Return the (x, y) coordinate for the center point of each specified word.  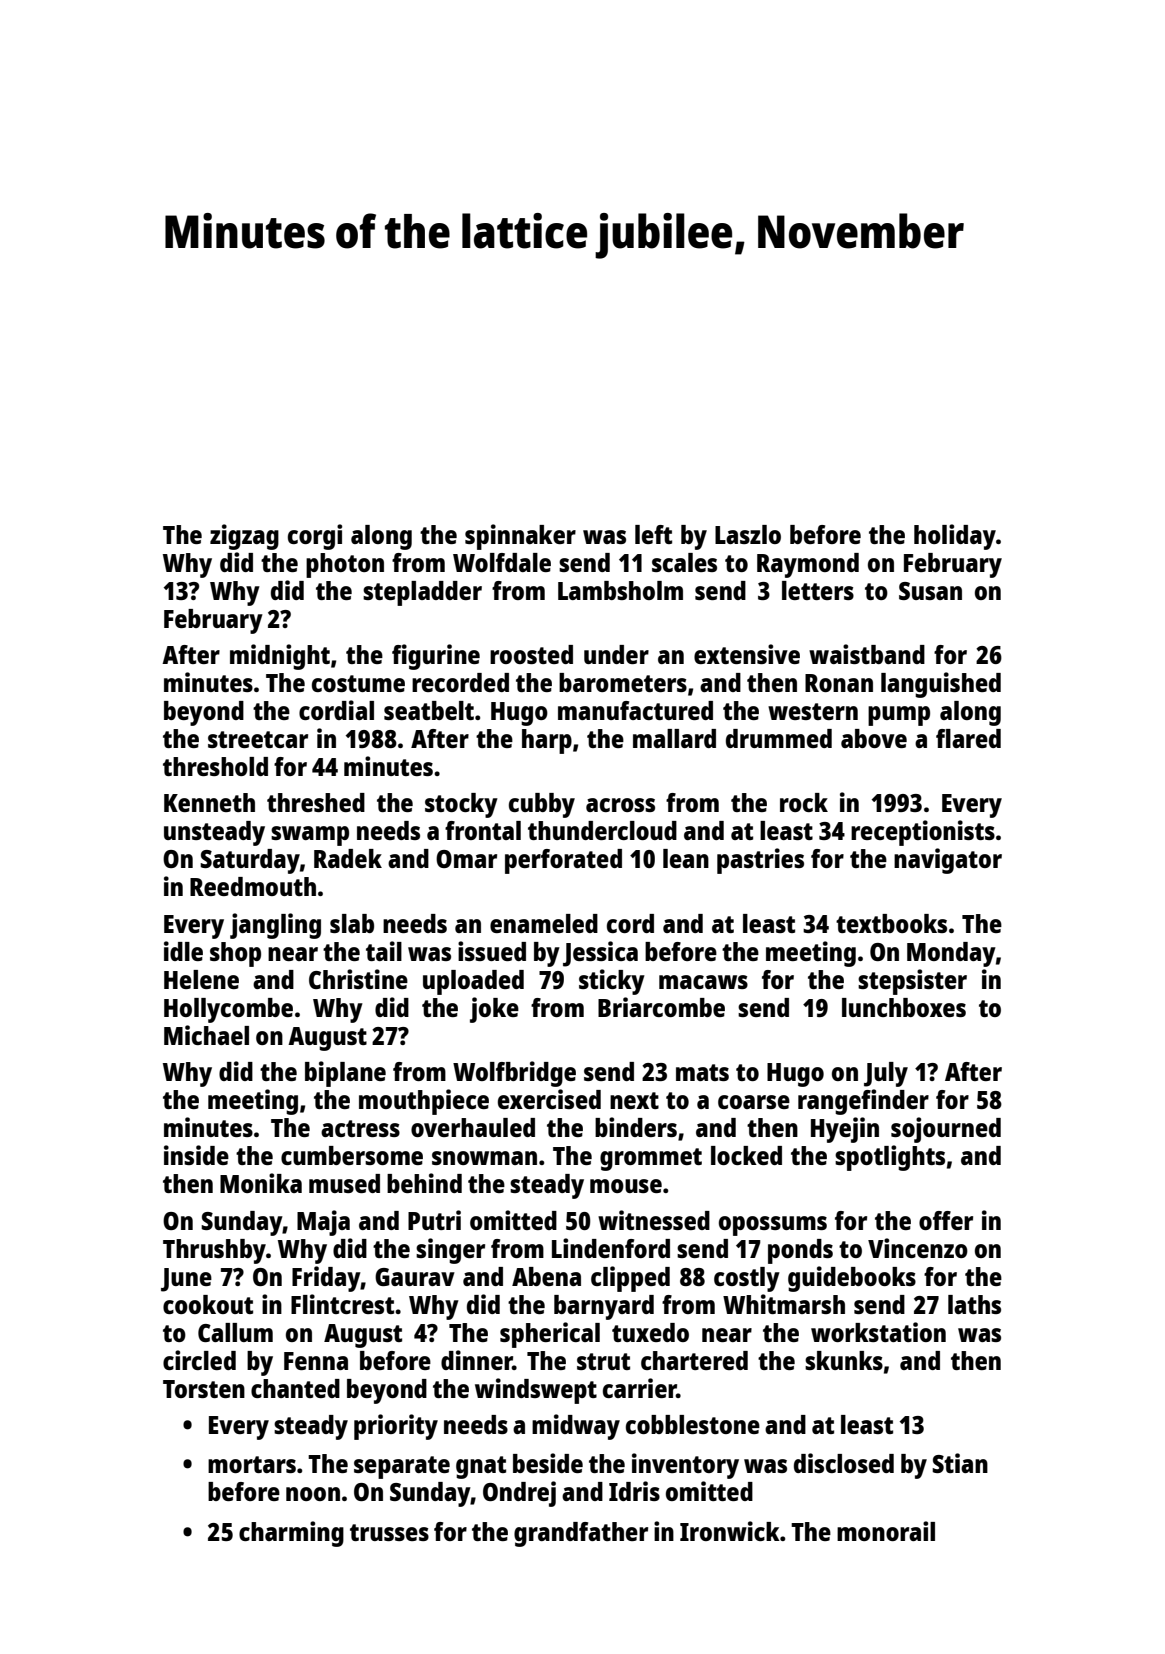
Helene (201, 979)
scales (684, 562)
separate (402, 1467)
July (886, 1074)
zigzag (244, 537)
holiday (955, 537)
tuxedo (650, 1332)
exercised (549, 1099)
